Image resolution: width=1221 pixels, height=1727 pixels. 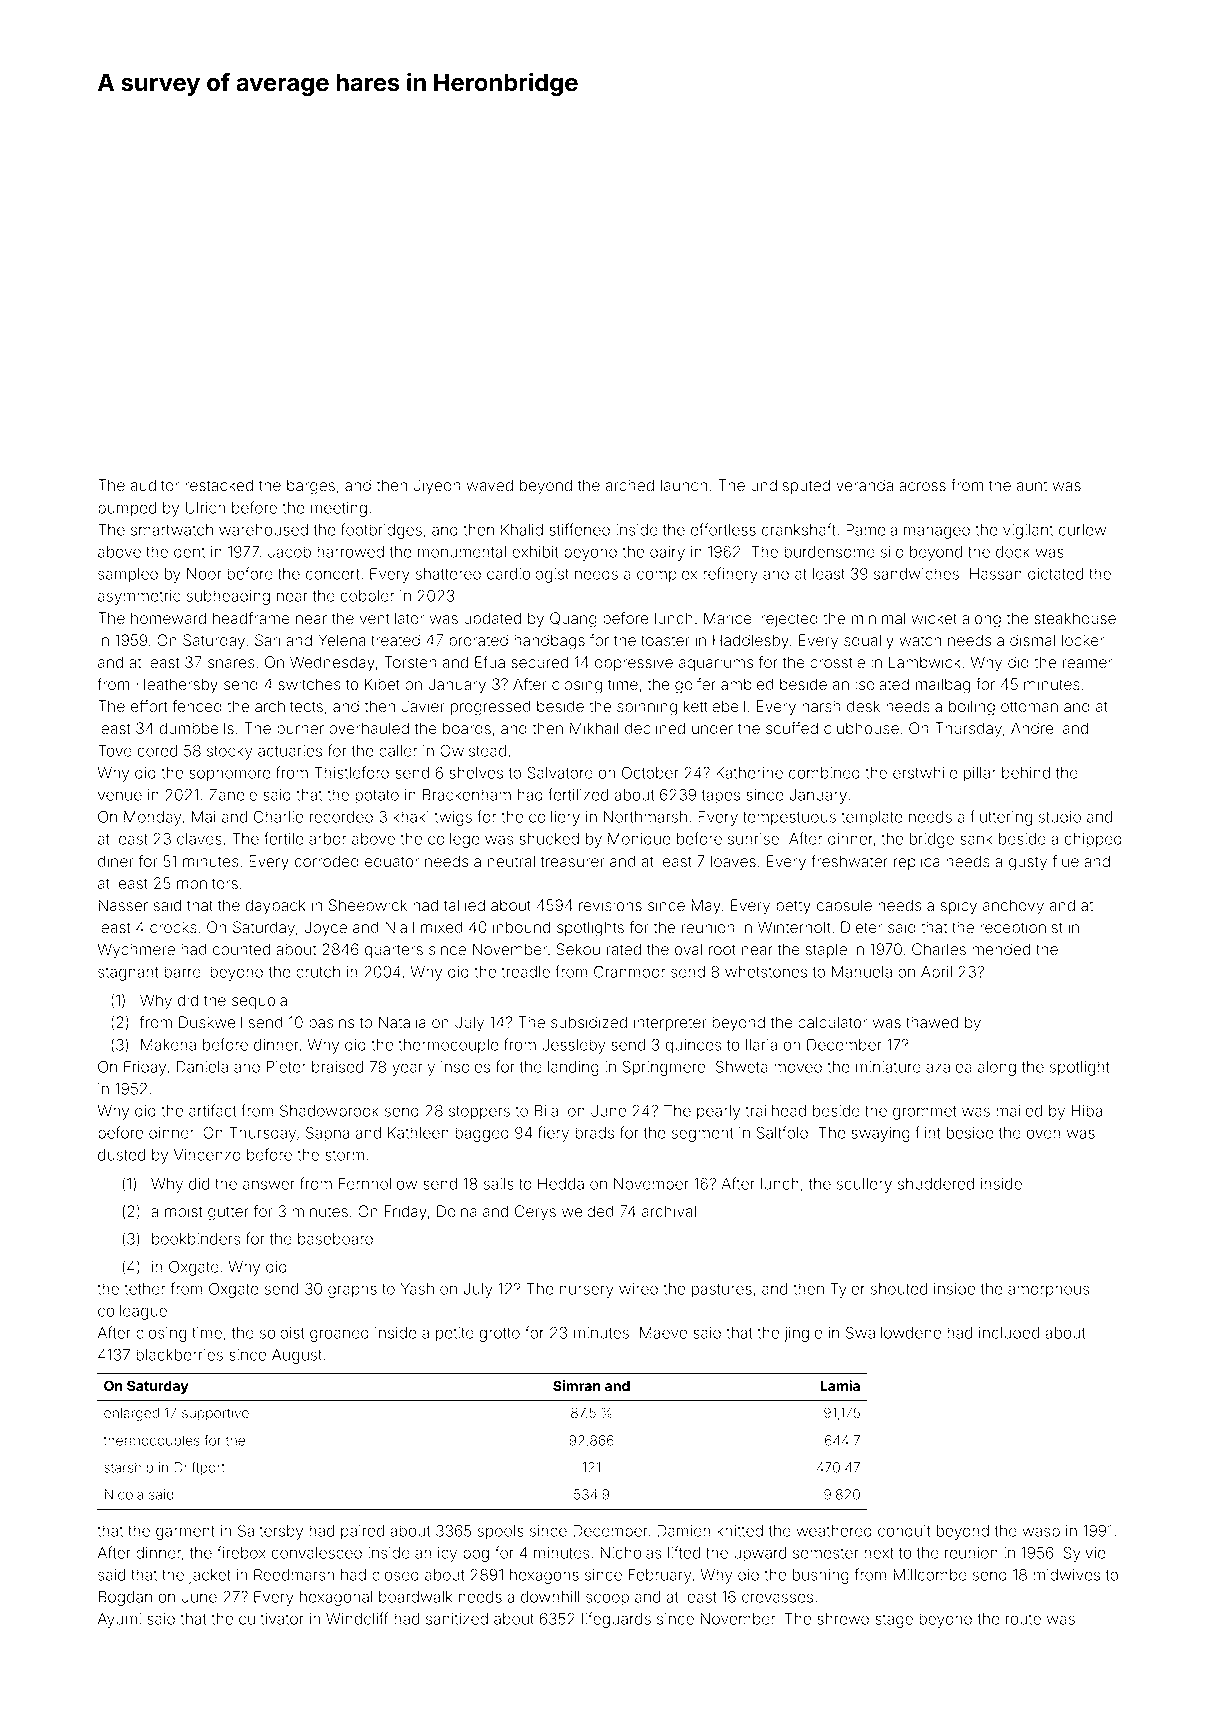 I want to click on refinery, so click(x=730, y=575).
